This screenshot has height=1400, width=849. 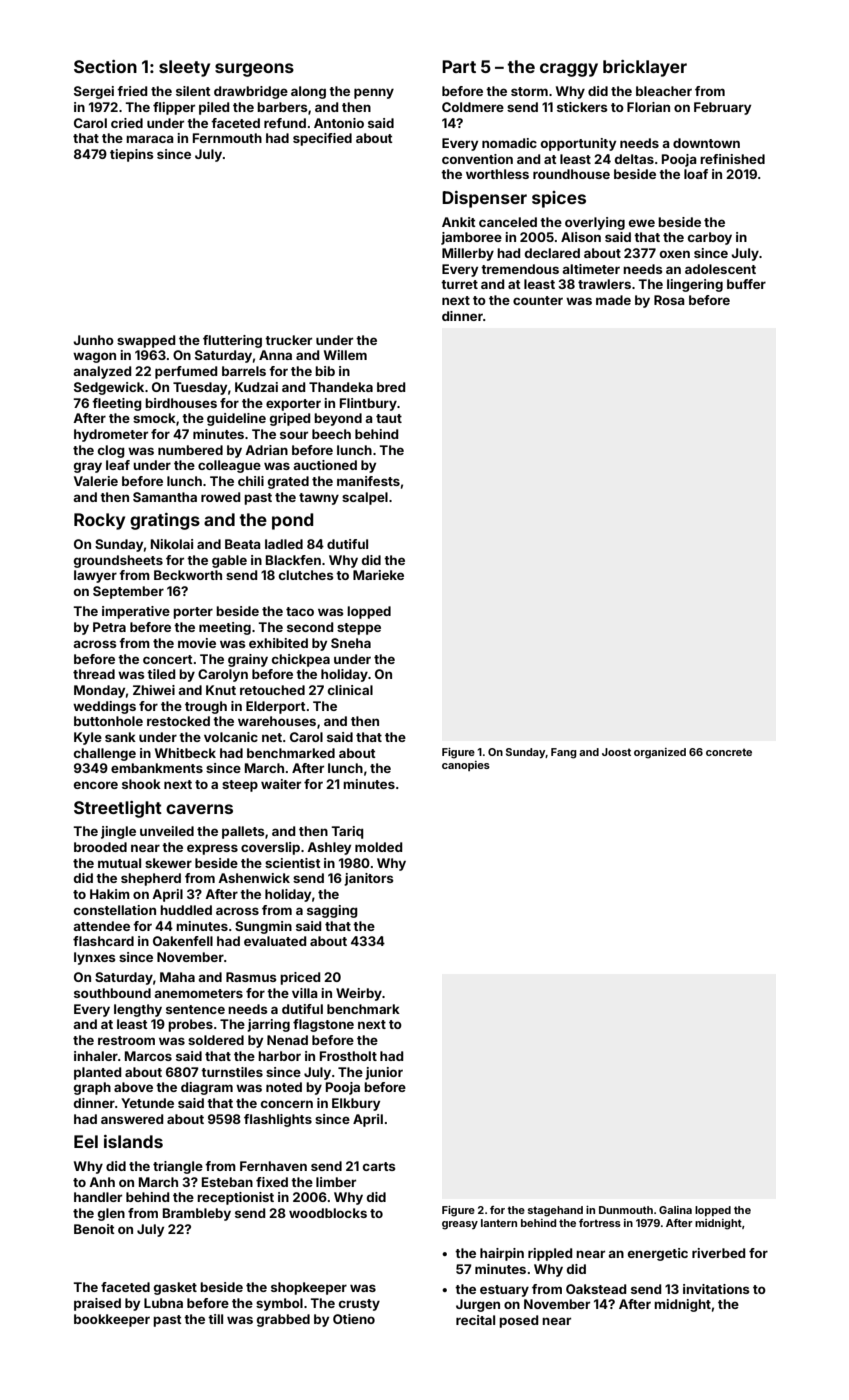 What do you see at coordinates (716, 1289) in the screenshot?
I see `invitations` at bounding box center [716, 1289].
